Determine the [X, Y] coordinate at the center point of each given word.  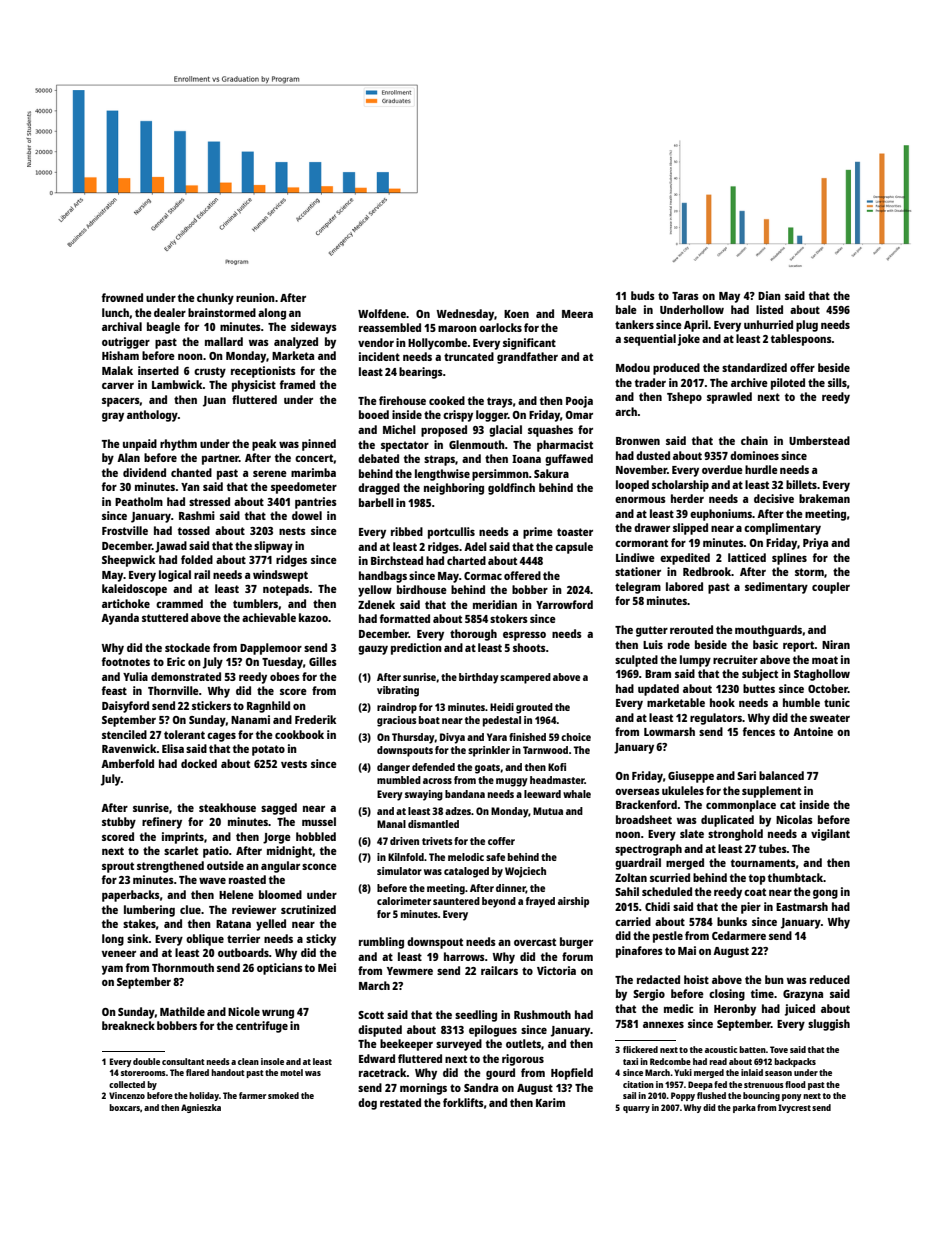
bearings [421, 373]
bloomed [280, 894]
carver [118, 385]
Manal [391, 824]
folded [197, 559]
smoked [283, 1095]
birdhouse [422, 589]
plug [807, 326]
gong [825, 894]
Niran [836, 644]
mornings [423, 1089]
